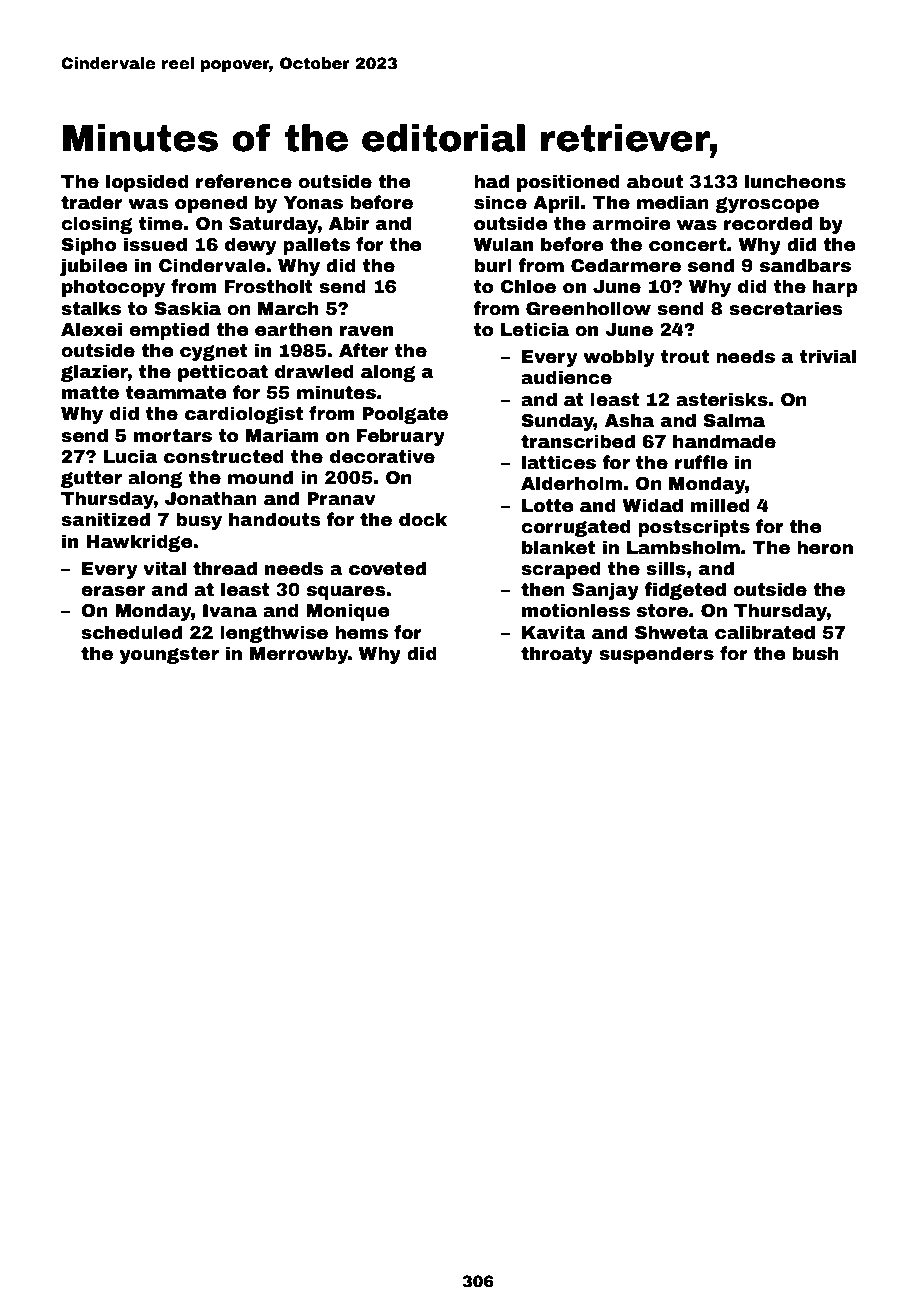 The image size is (924, 1308). I want to click on trivial, so click(828, 356).
